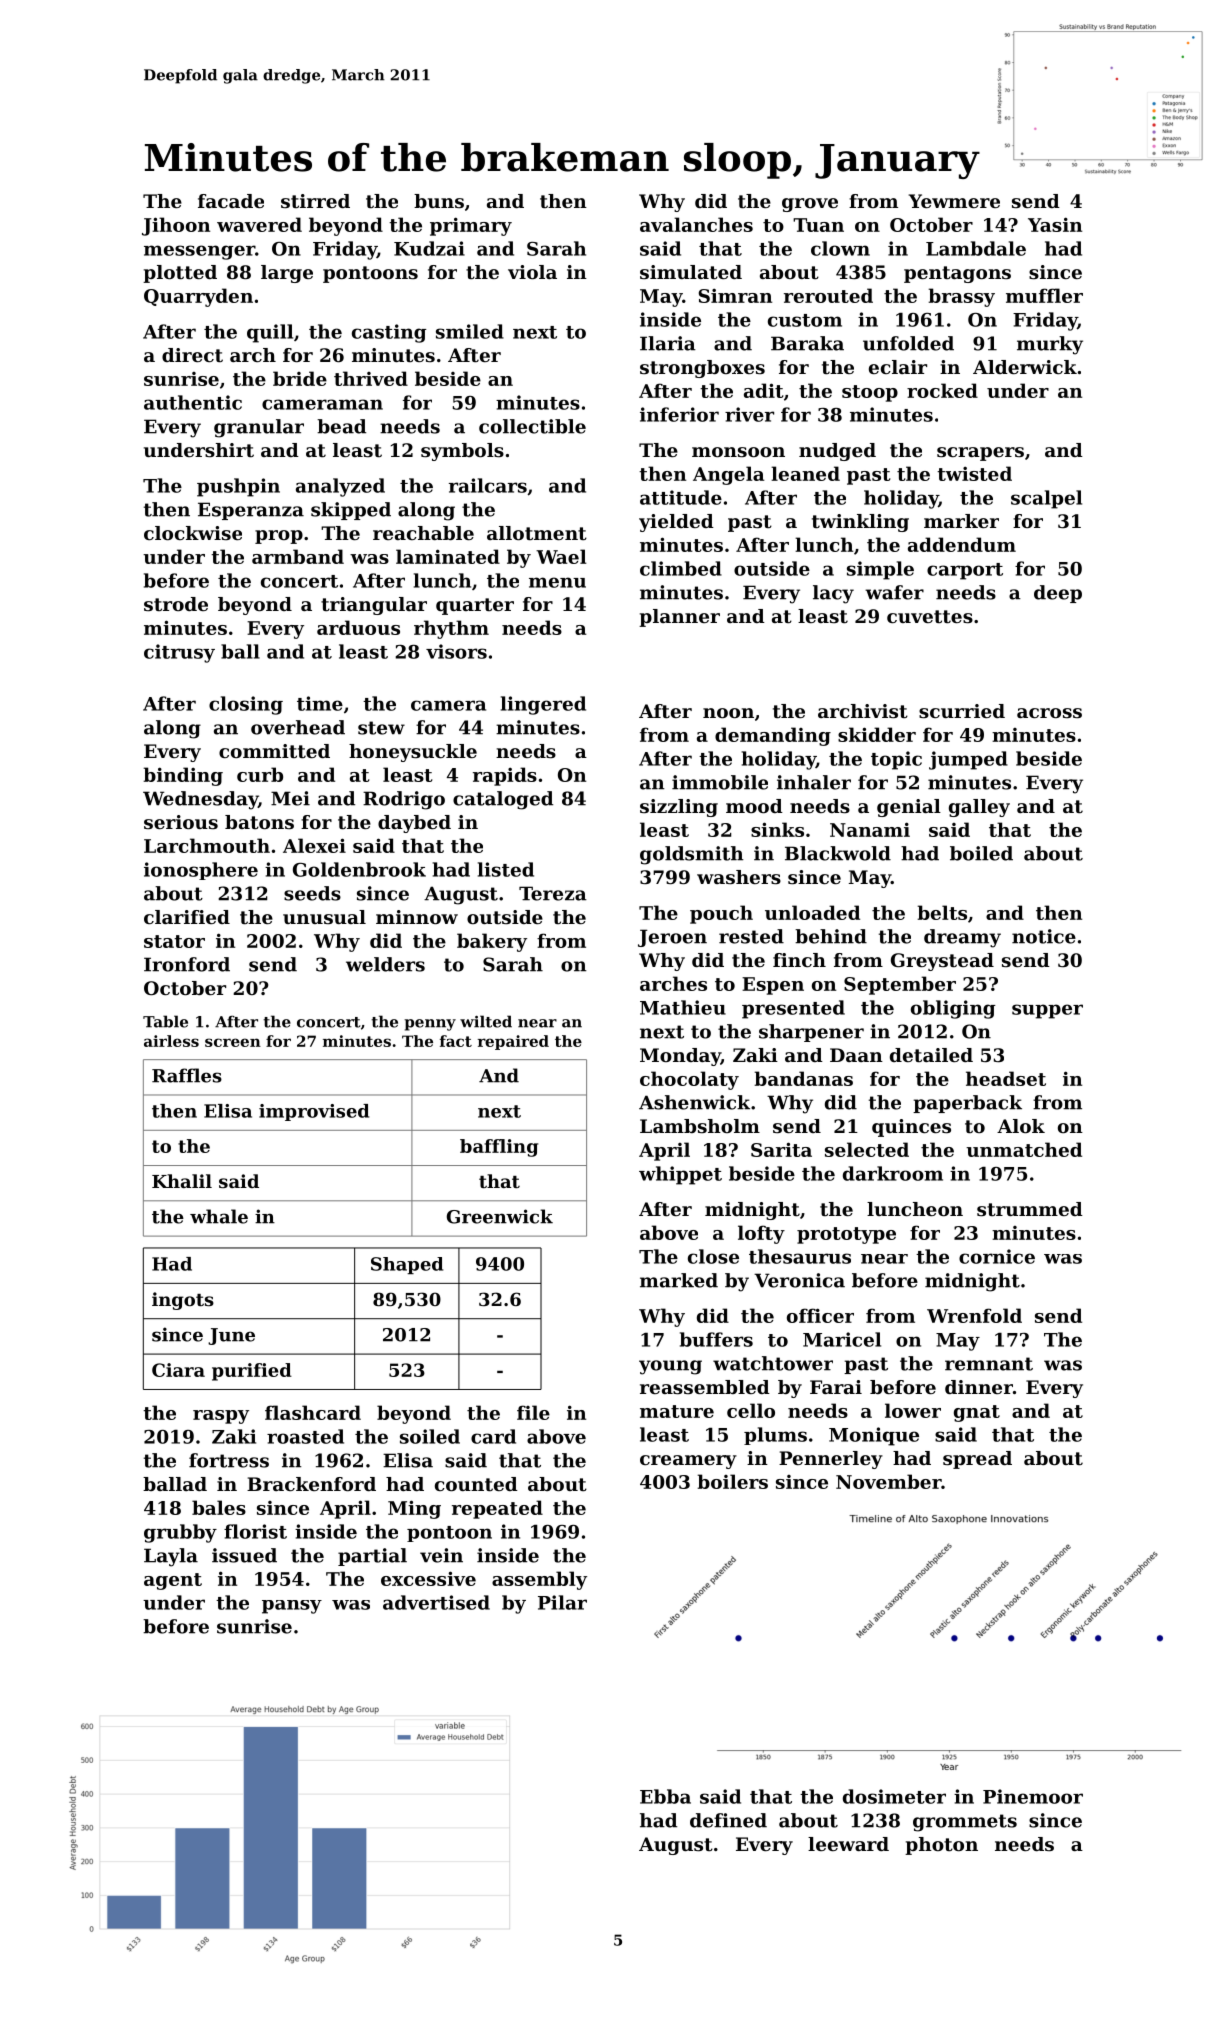 This screenshot has height=2019, width=1226. I want to click on clown, so click(840, 248).
